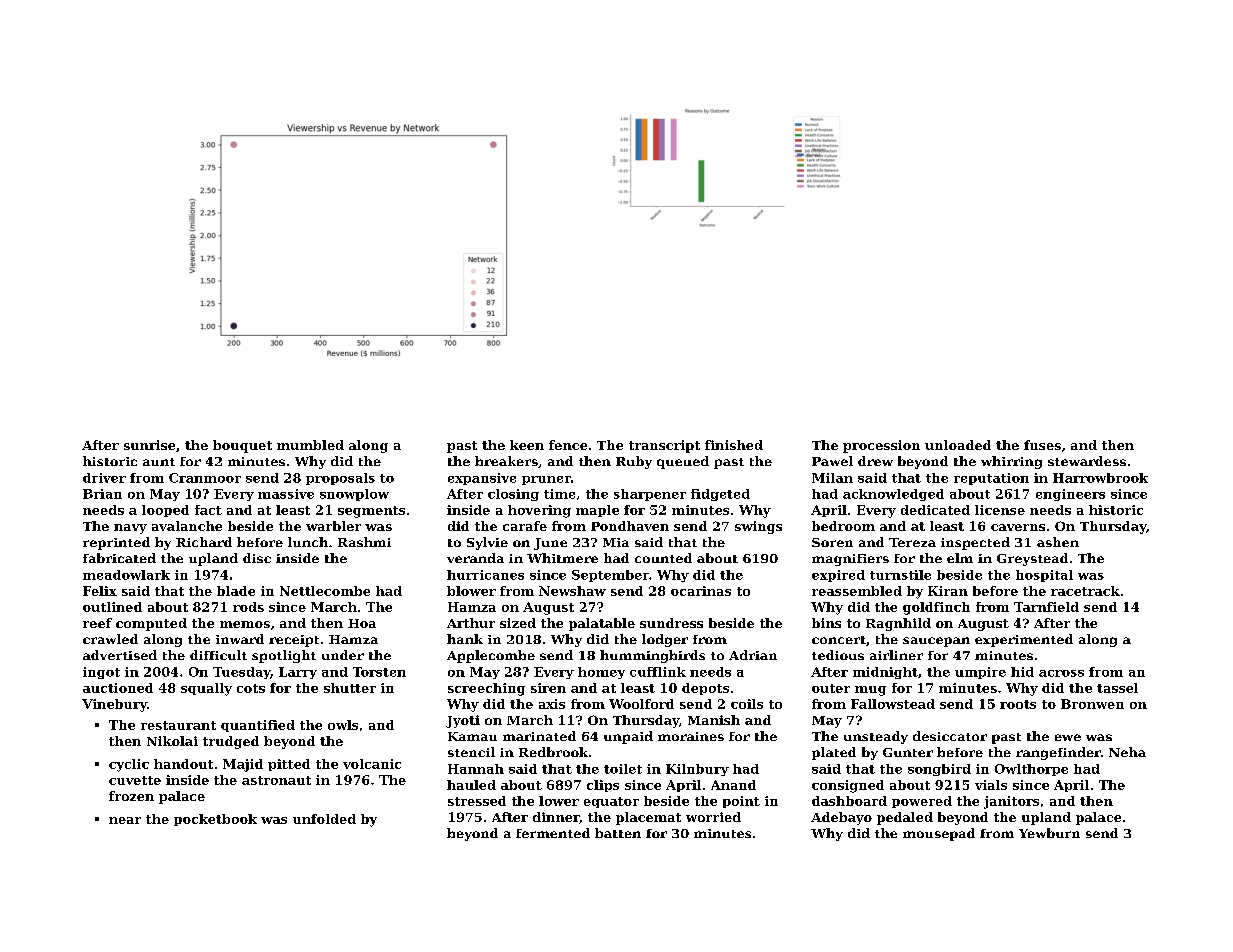  What do you see at coordinates (664, 446) in the screenshot?
I see `transcript` at bounding box center [664, 446].
